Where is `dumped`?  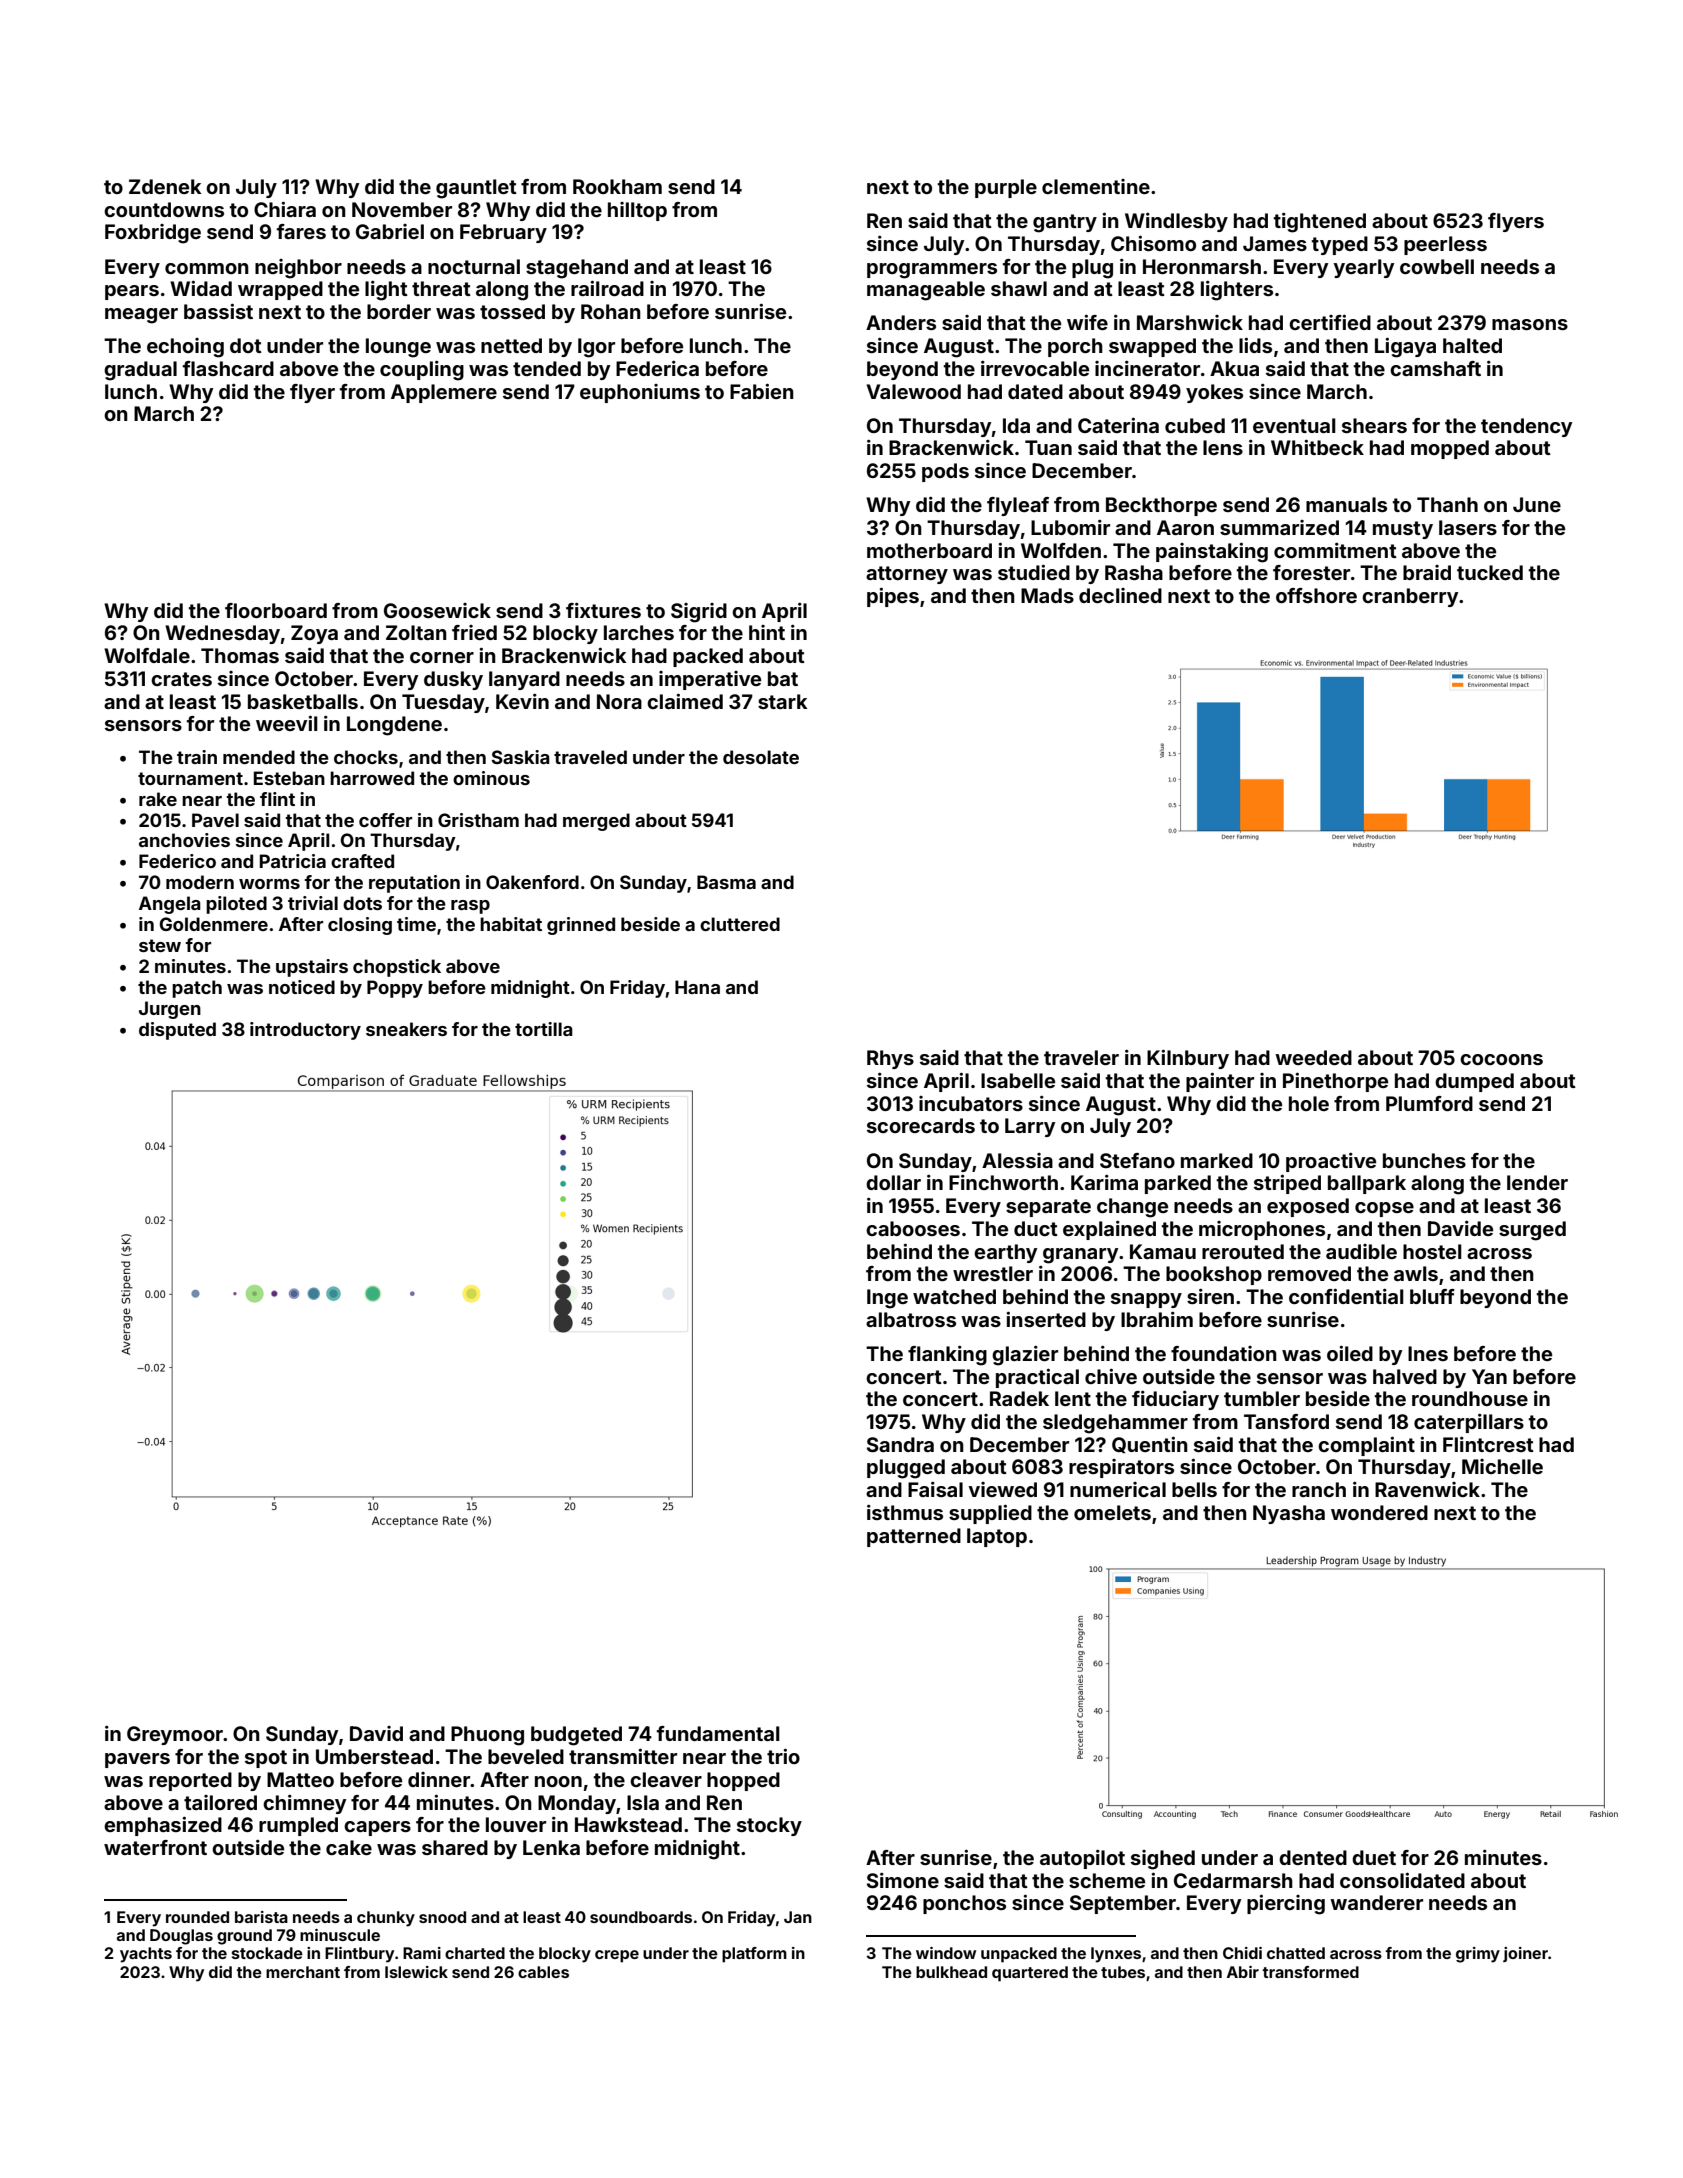
dumped is located at coordinates (1474, 1082).
